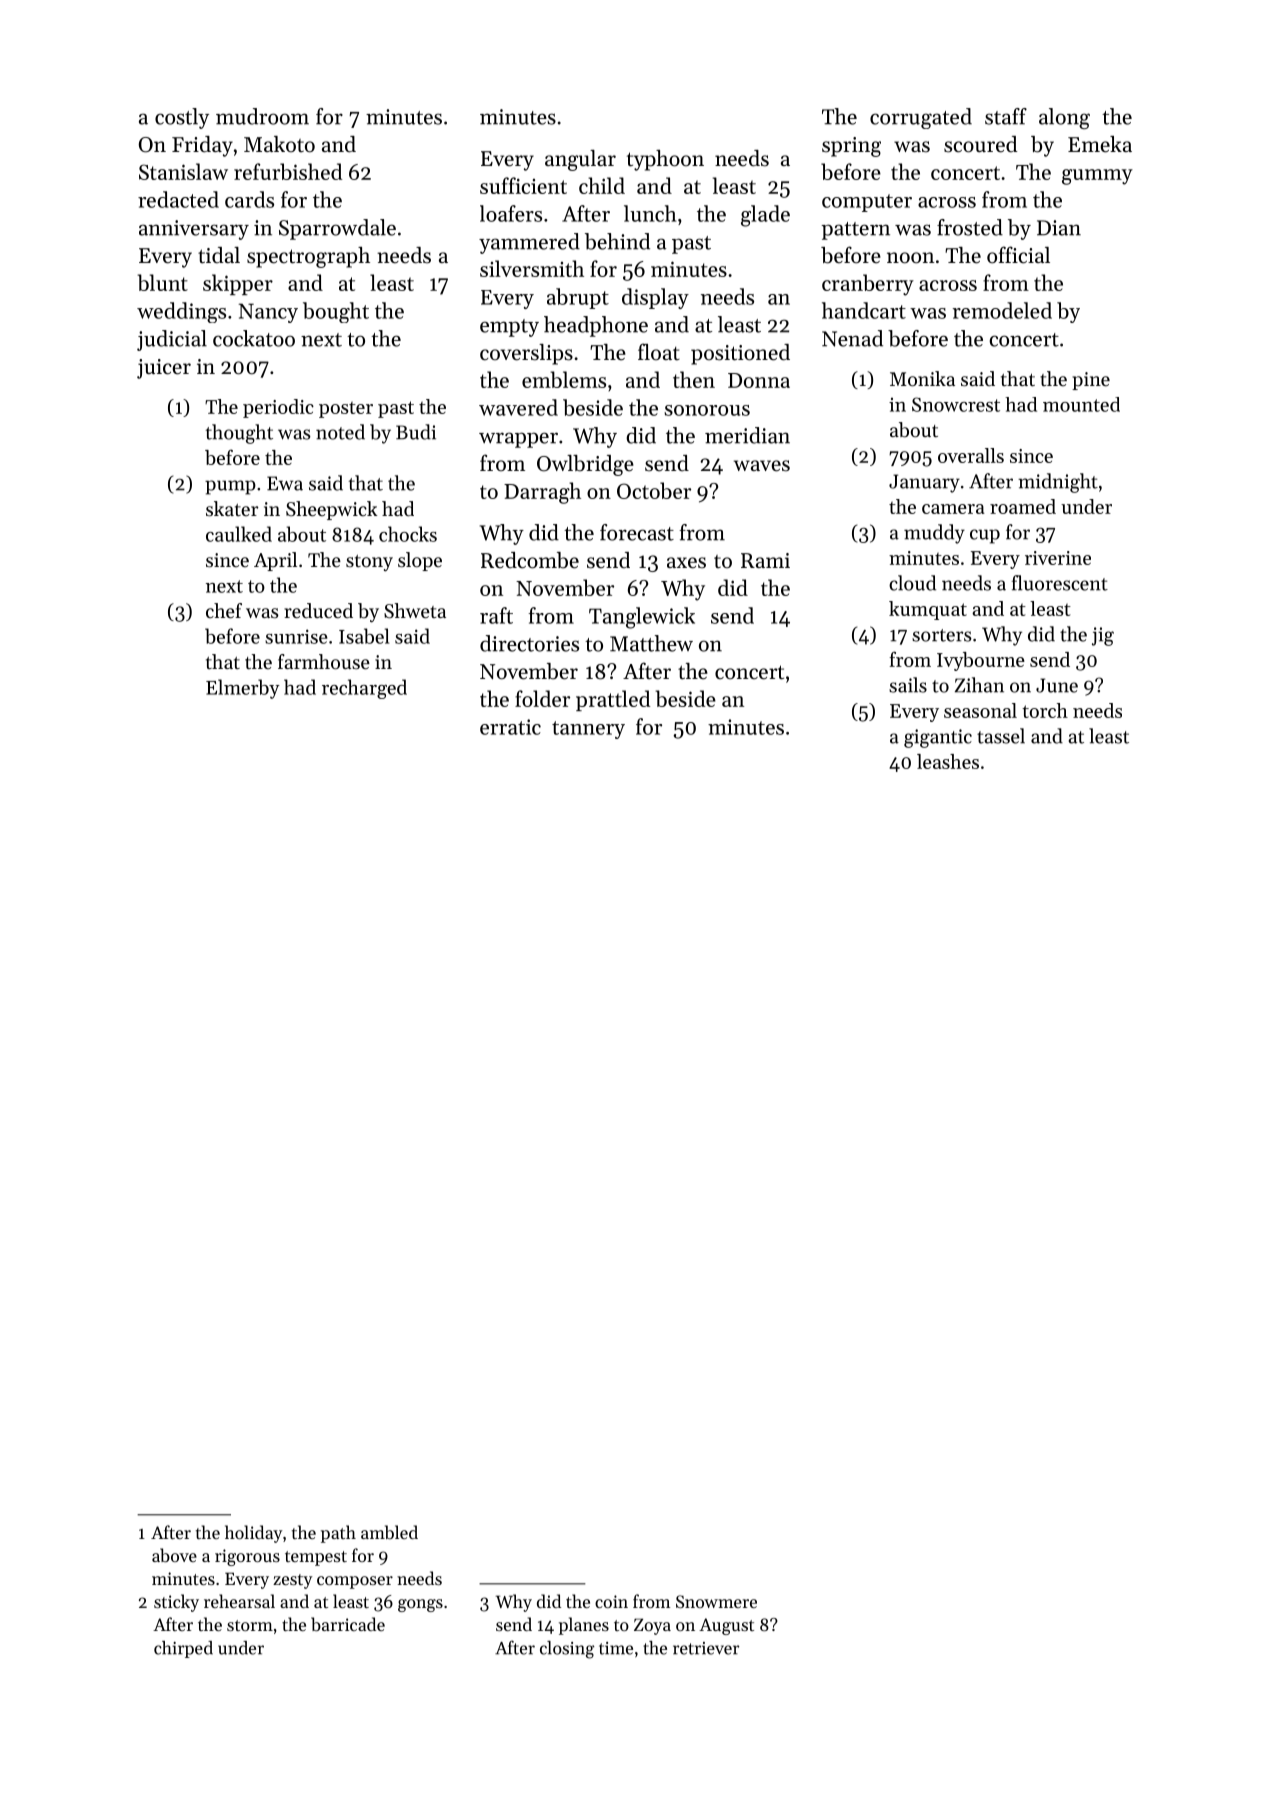 The height and width of the image is (1796, 1270). What do you see at coordinates (588, 730) in the image?
I see `tannery` at bounding box center [588, 730].
